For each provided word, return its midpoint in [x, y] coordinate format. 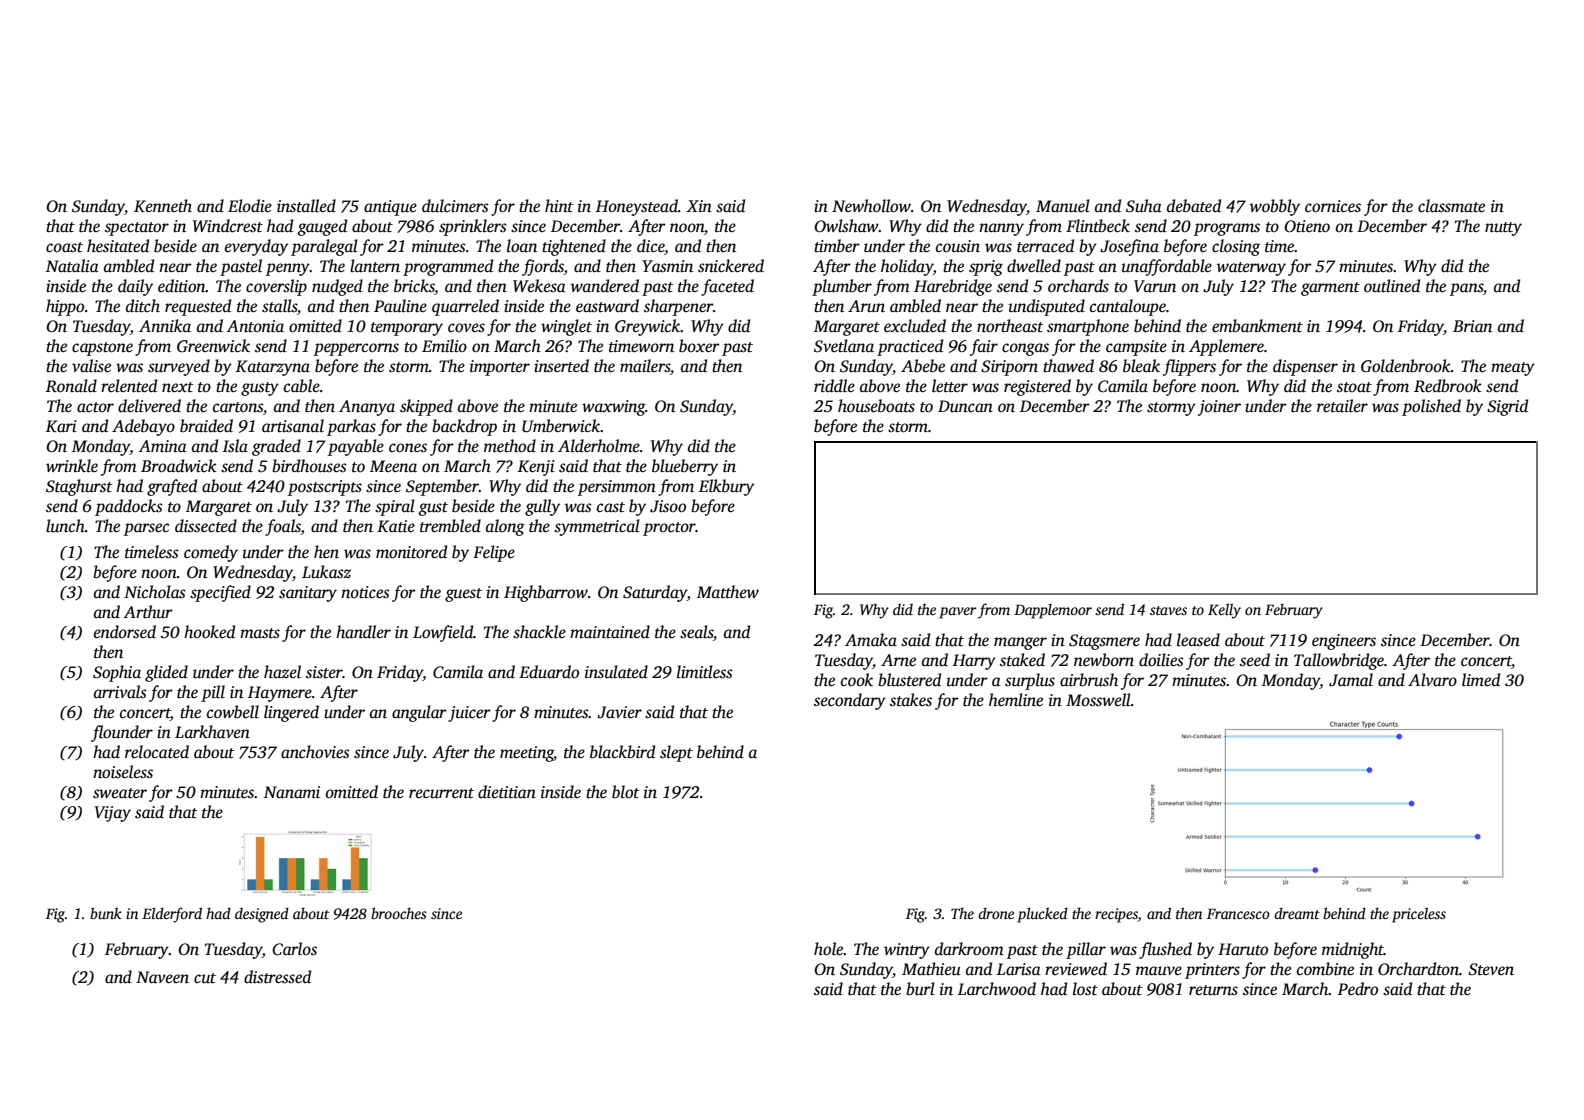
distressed [277, 977]
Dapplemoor [1053, 611]
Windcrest [228, 226]
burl [920, 989]
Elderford [172, 915]
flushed [1165, 950]
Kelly [1224, 611]
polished [1431, 407]
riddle [834, 386]
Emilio [444, 346]
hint [559, 206]
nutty [1503, 229]
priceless [1419, 915]
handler [363, 632]
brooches [399, 913]
